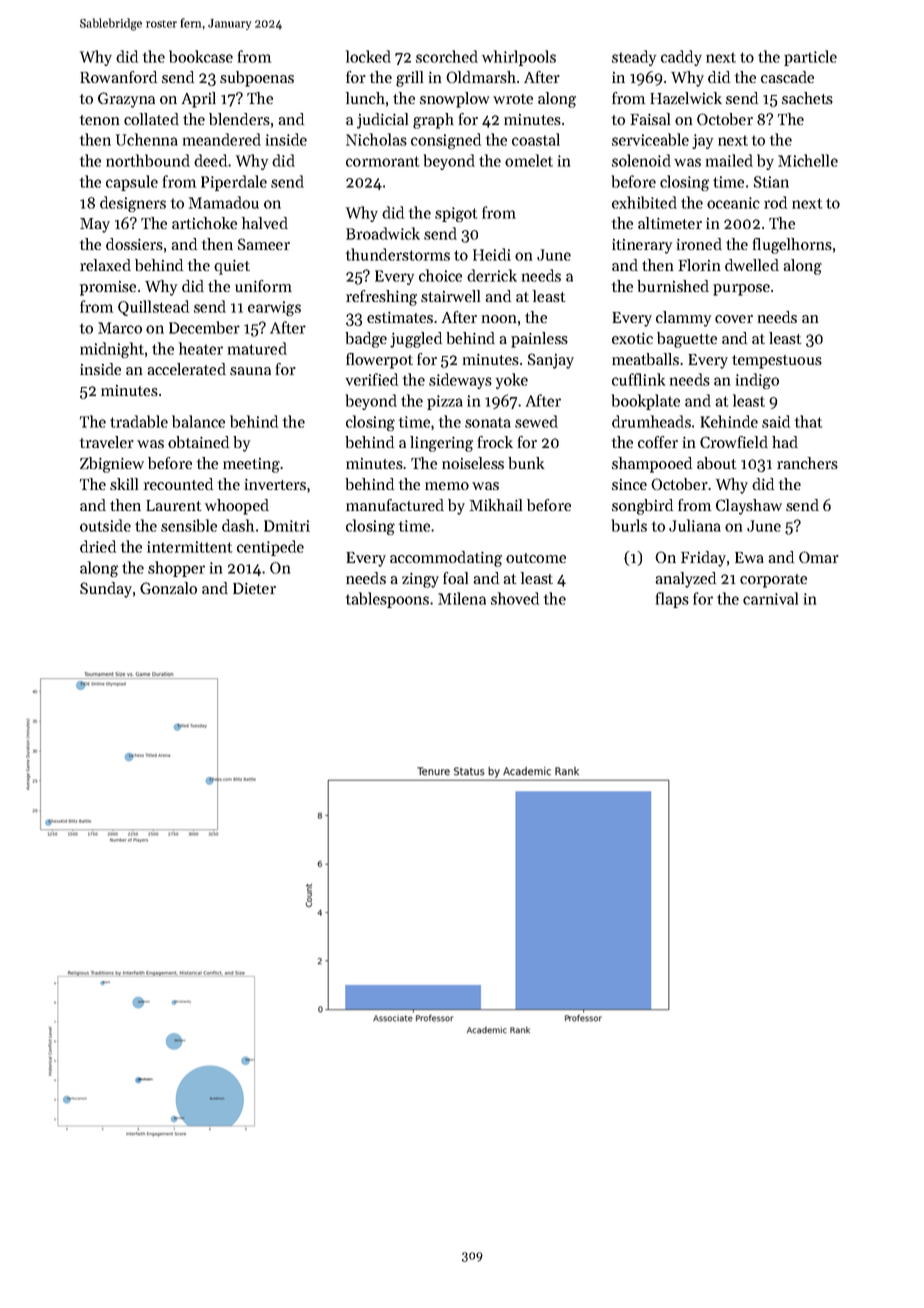  Describe the element at coordinates (416, 340) in the screenshot. I see `juggled` at that location.
